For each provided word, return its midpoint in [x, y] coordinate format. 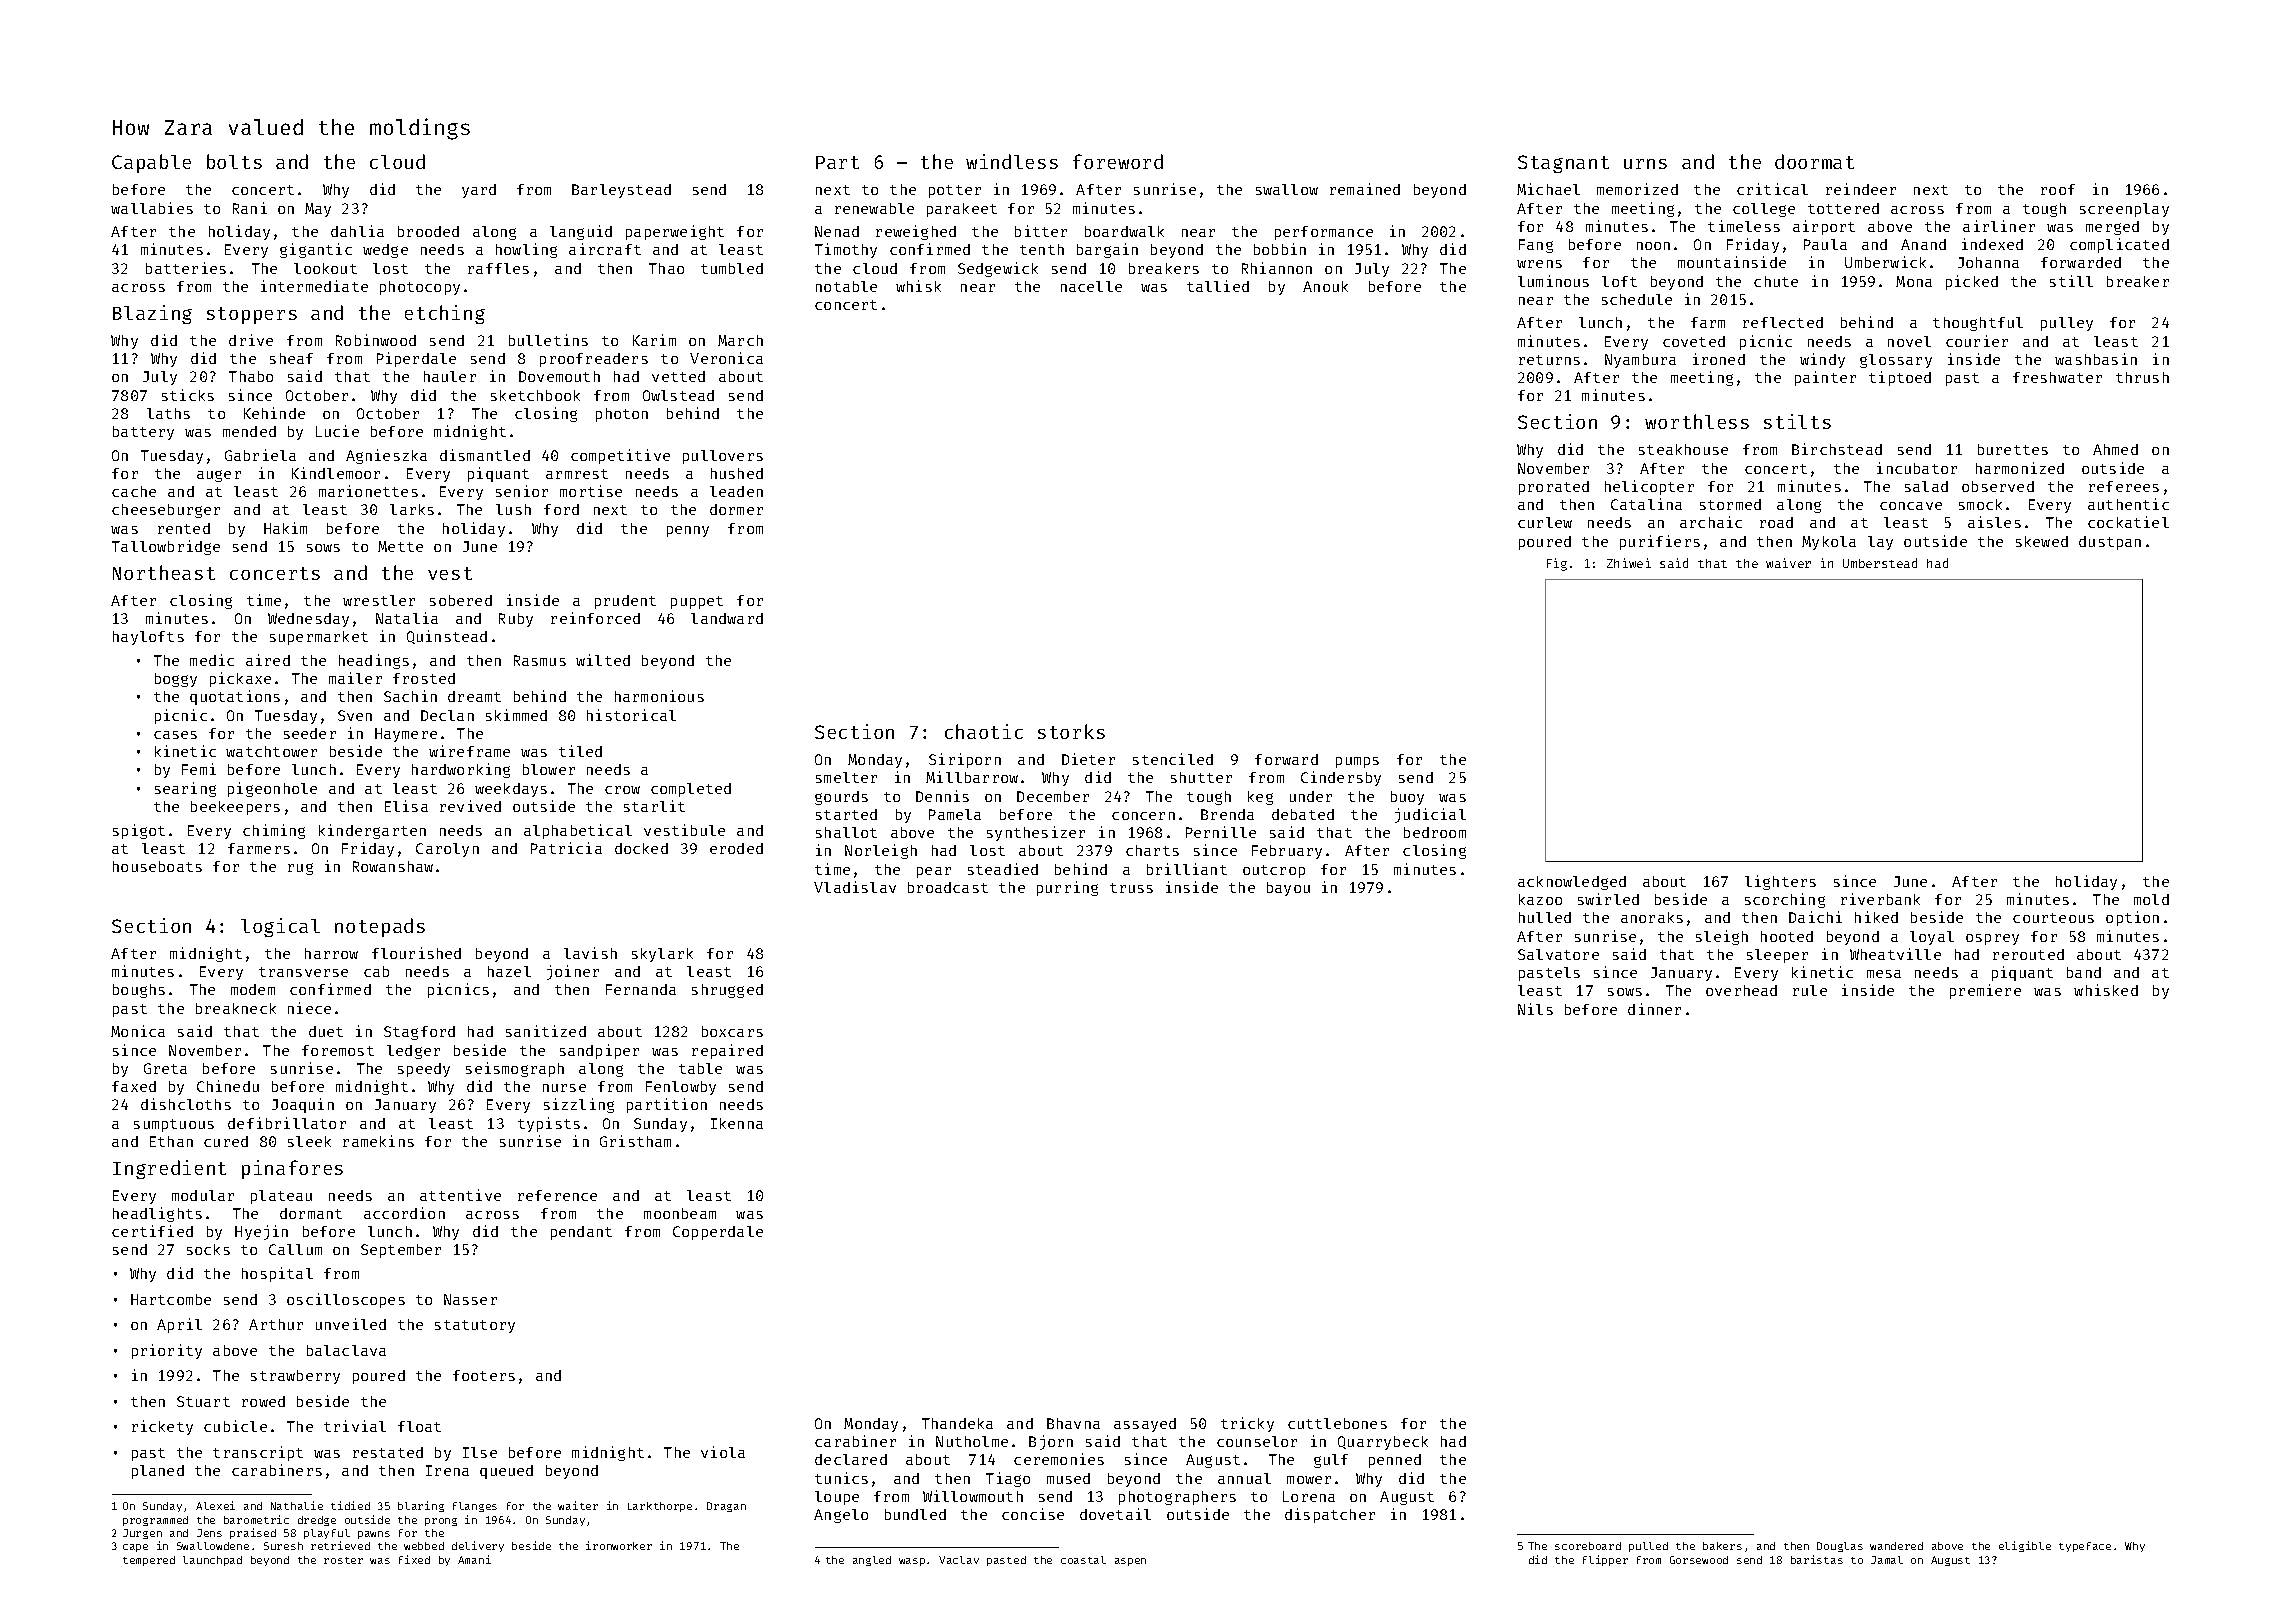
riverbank [1880, 899]
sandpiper [599, 1051]
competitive [620, 456]
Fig [1557, 564]
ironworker [619, 1545]
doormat [1814, 161]
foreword [1118, 161]
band [2084, 972]
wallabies [152, 208]
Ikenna [737, 1123]
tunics [841, 1478]
